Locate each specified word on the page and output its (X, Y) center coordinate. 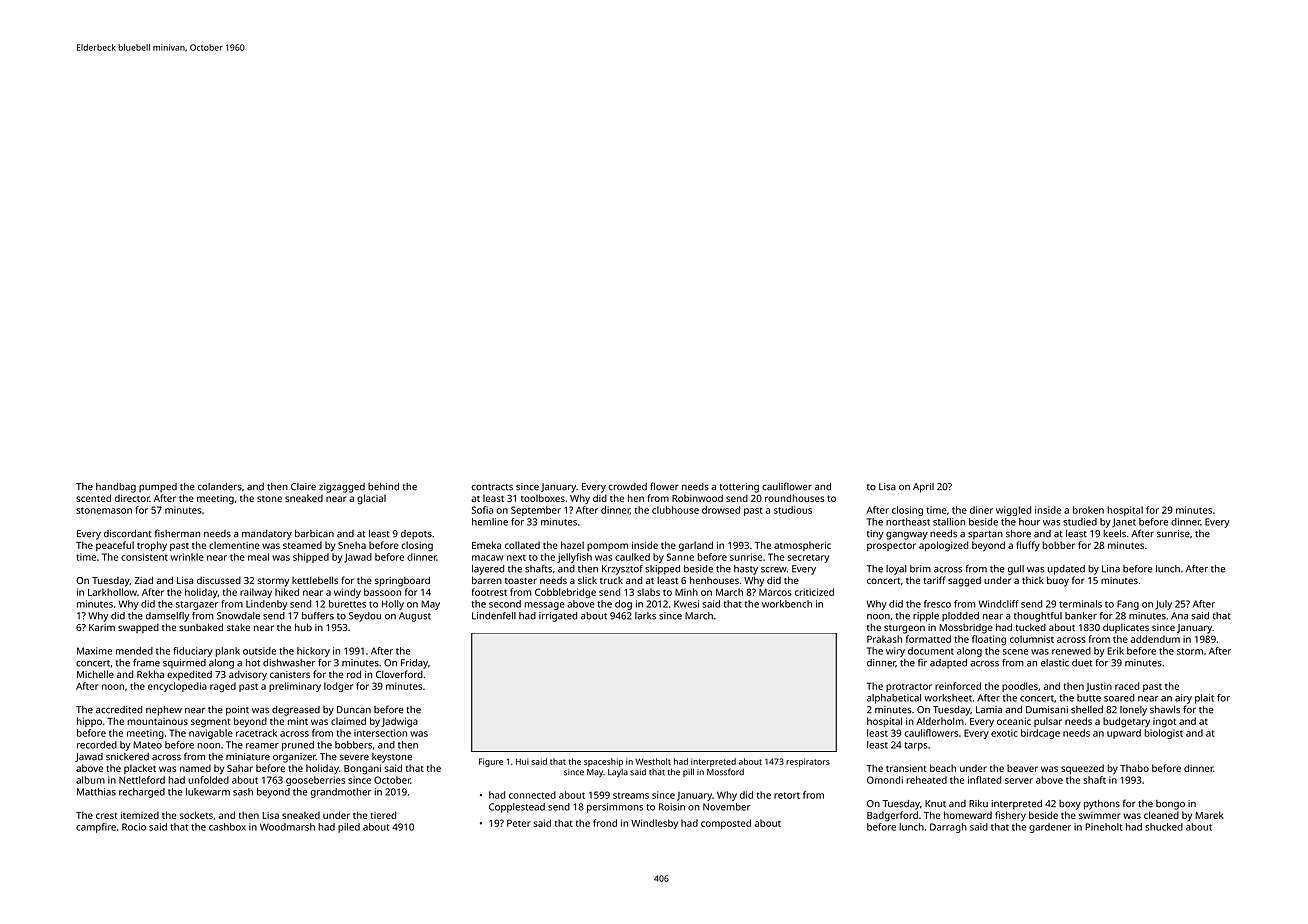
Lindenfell (494, 616)
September (536, 511)
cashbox (227, 827)
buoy (1058, 581)
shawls (1165, 710)
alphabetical (894, 699)
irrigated (558, 617)
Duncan (354, 710)
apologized (944, 546)
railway (256, 593)
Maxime (94, 651)
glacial (371, 499)
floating (989, 640)
